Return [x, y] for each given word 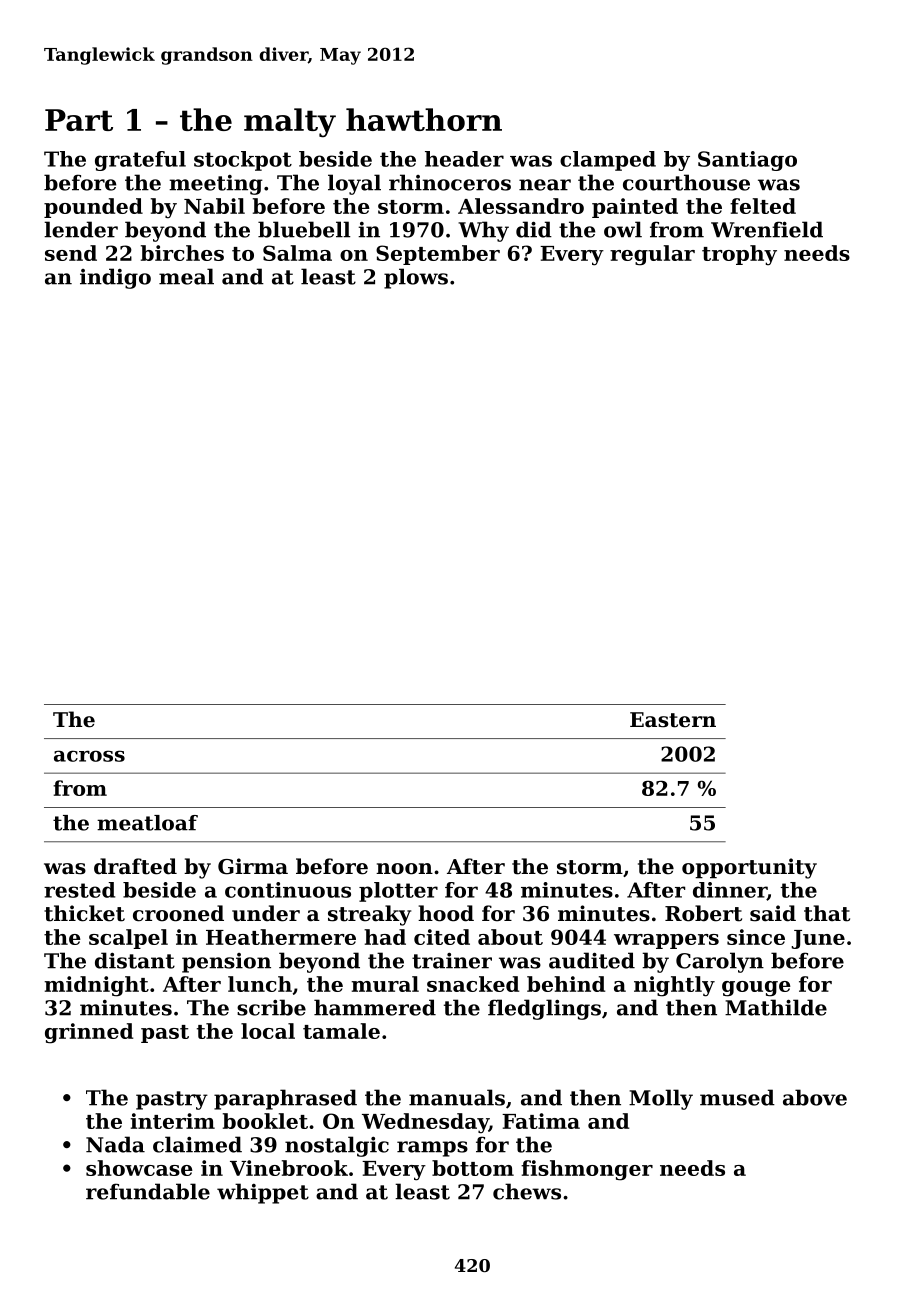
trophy [739, 255]
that [827, 913]
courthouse [686, 182]
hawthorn [424, 119]
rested [79, 890]
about [510, 937]
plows [416, 278]
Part [79, 120]
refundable [148, 1191]
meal [186, 276]
